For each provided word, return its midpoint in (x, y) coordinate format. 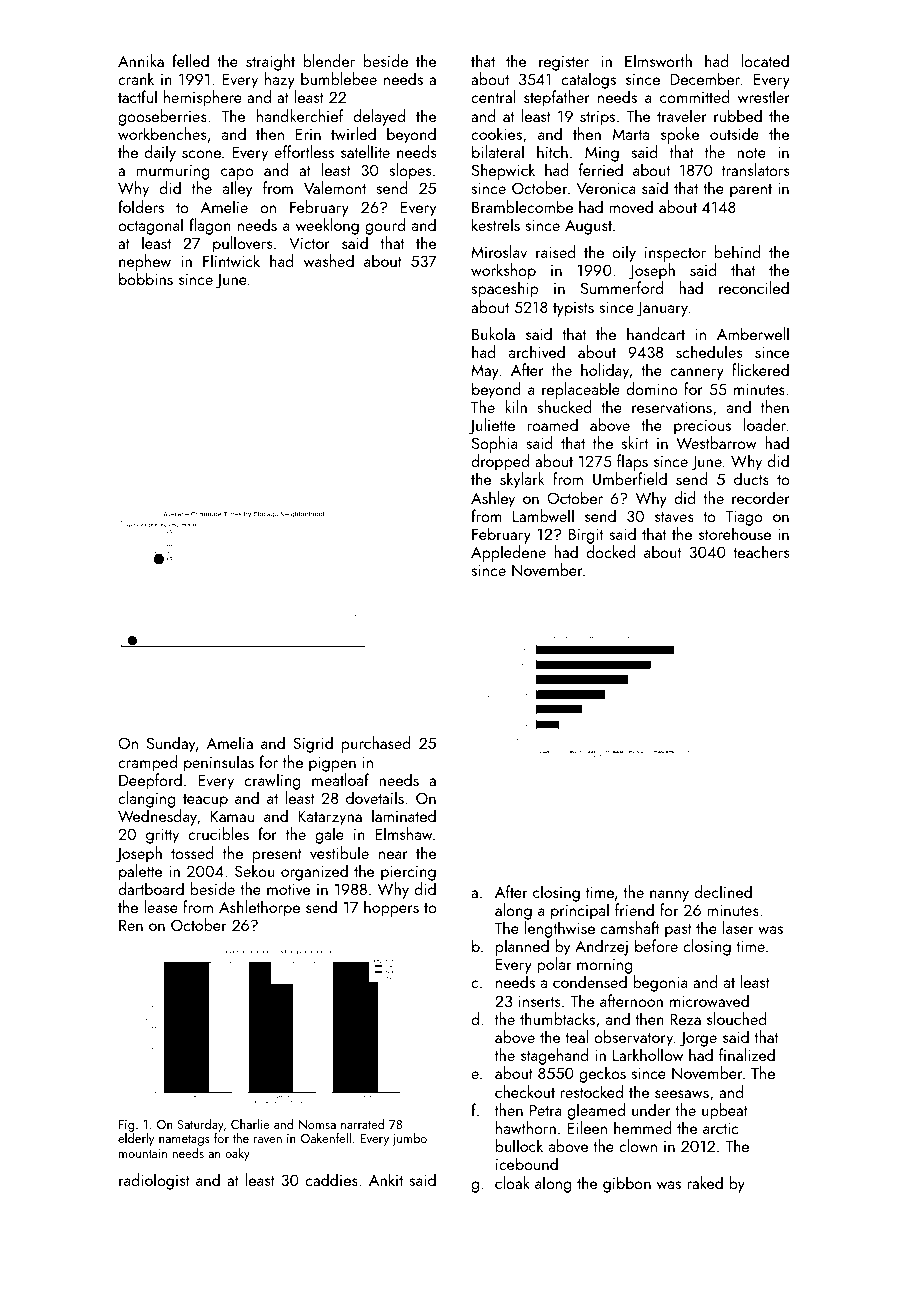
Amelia (230, 742)
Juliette (492, 426)
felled (190, 60)
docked (611, 551)
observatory (633, 1038)
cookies (496, 133)
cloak (512, 1182)
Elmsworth (658, 60)
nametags (184, 1140)
